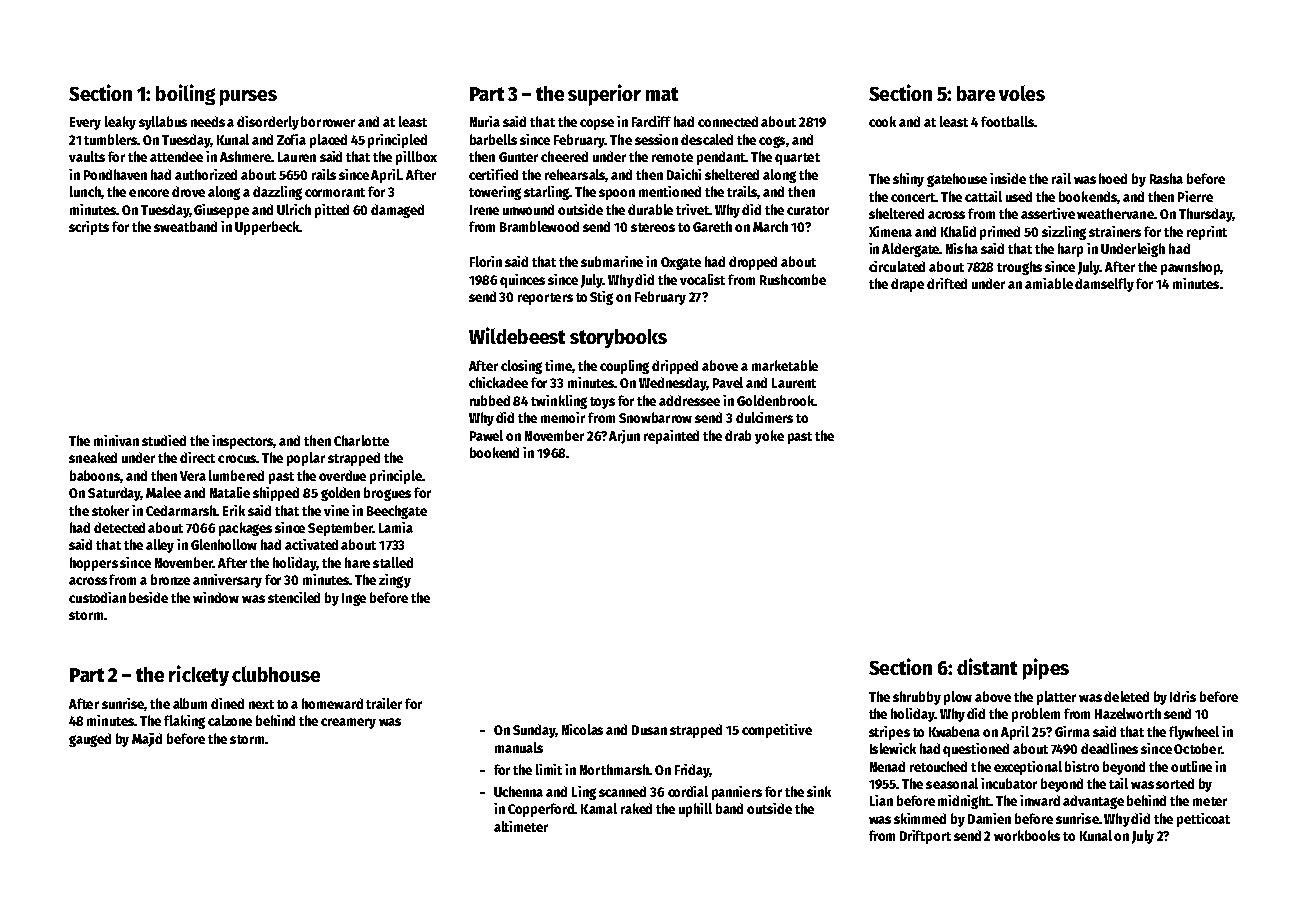  I want to click on petticoat, so click(1203, 820).
